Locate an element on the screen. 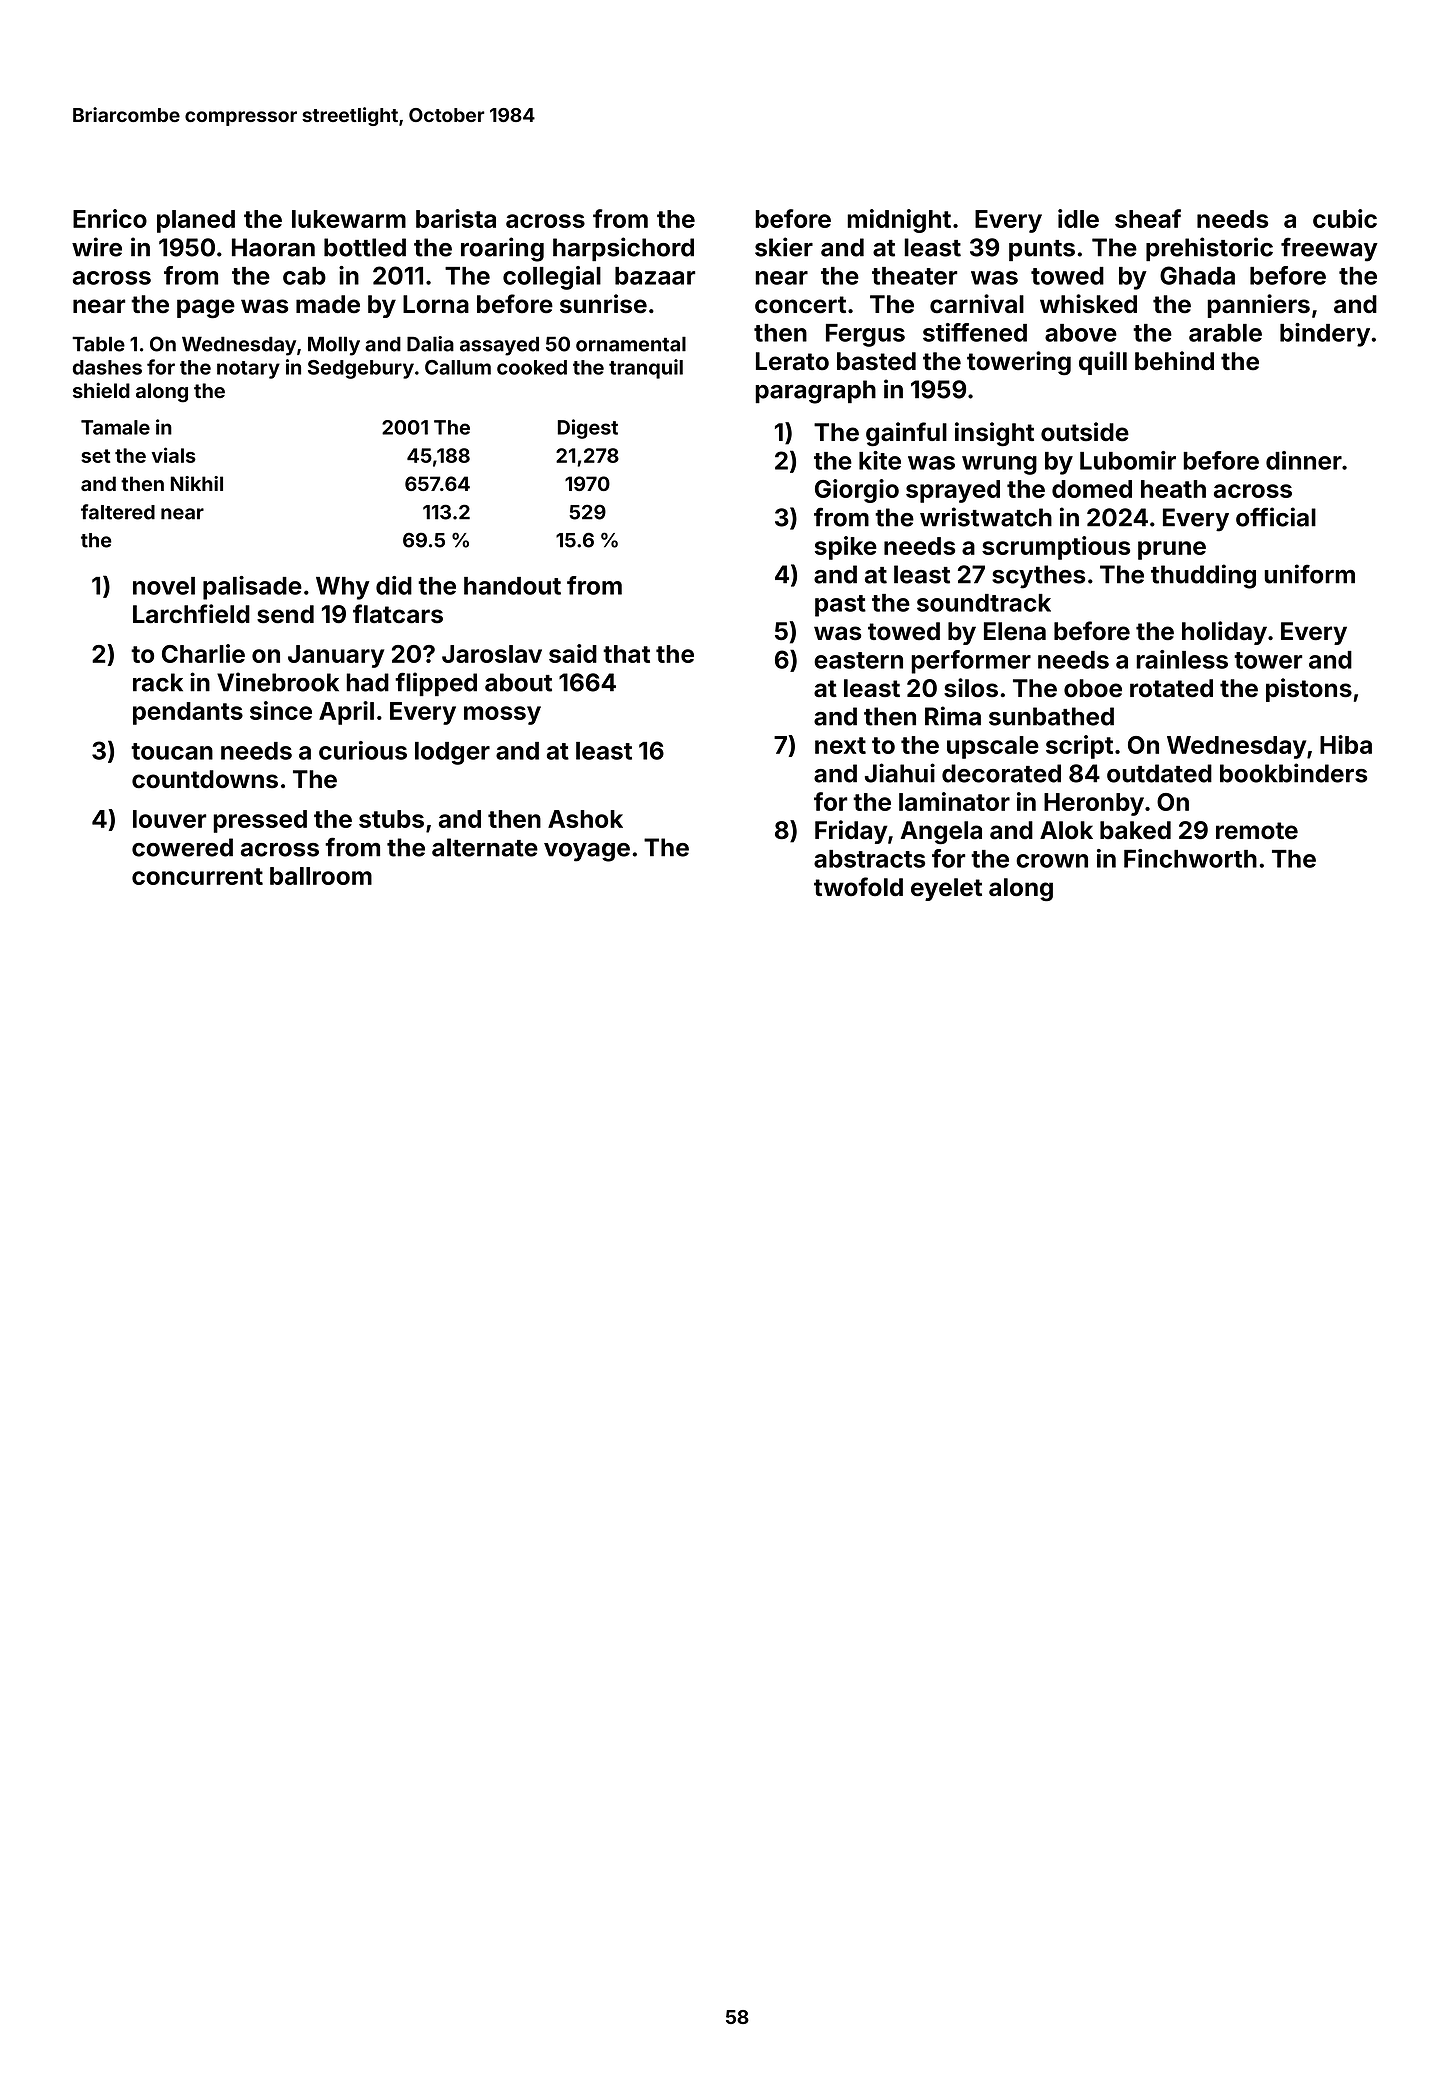 The width and height of the screenshot is (1450, 2100). twofold is located at coordinates (858, 887).
